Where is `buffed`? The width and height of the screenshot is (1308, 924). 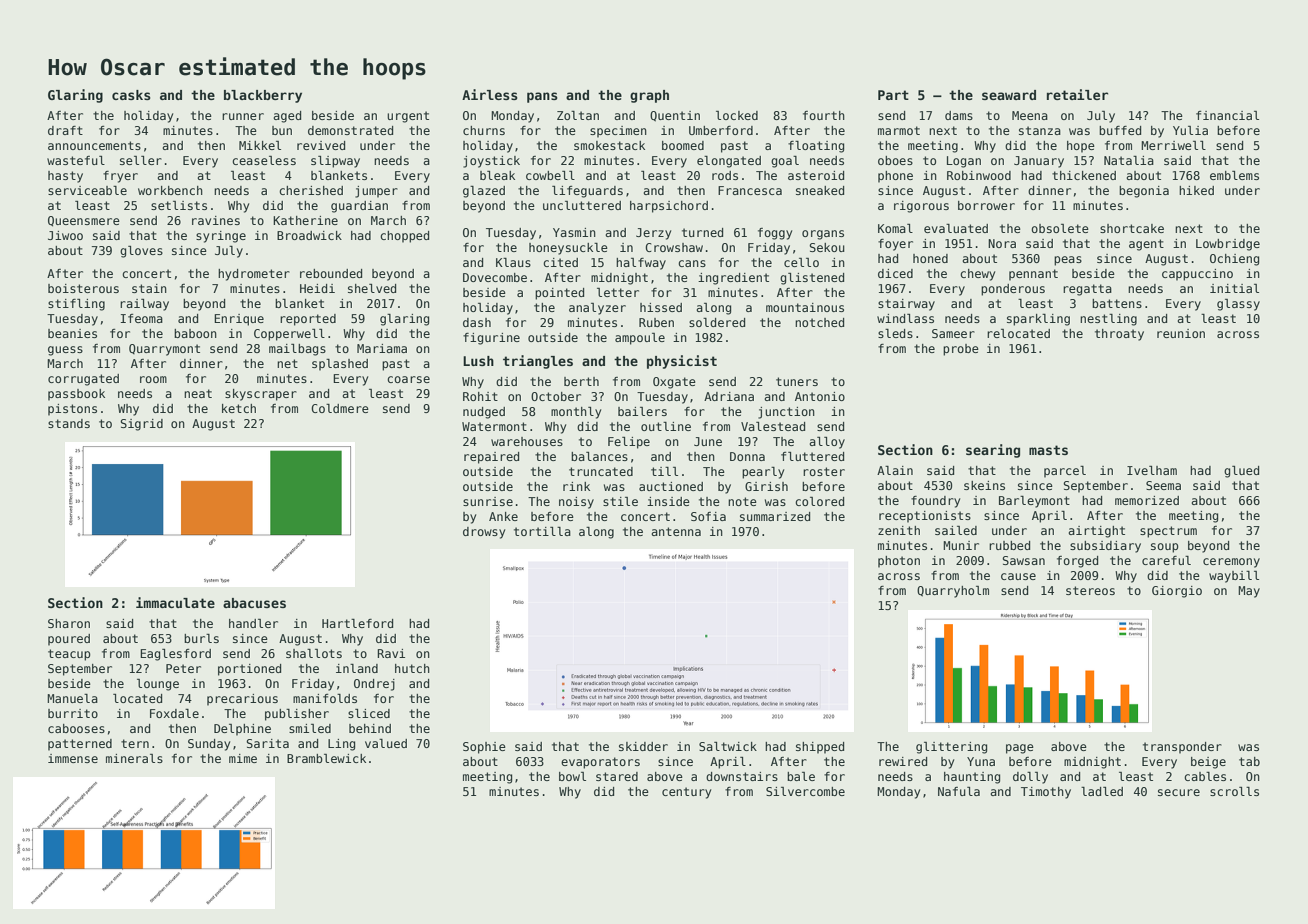 buffed is located at coordinates (1120, 130).
